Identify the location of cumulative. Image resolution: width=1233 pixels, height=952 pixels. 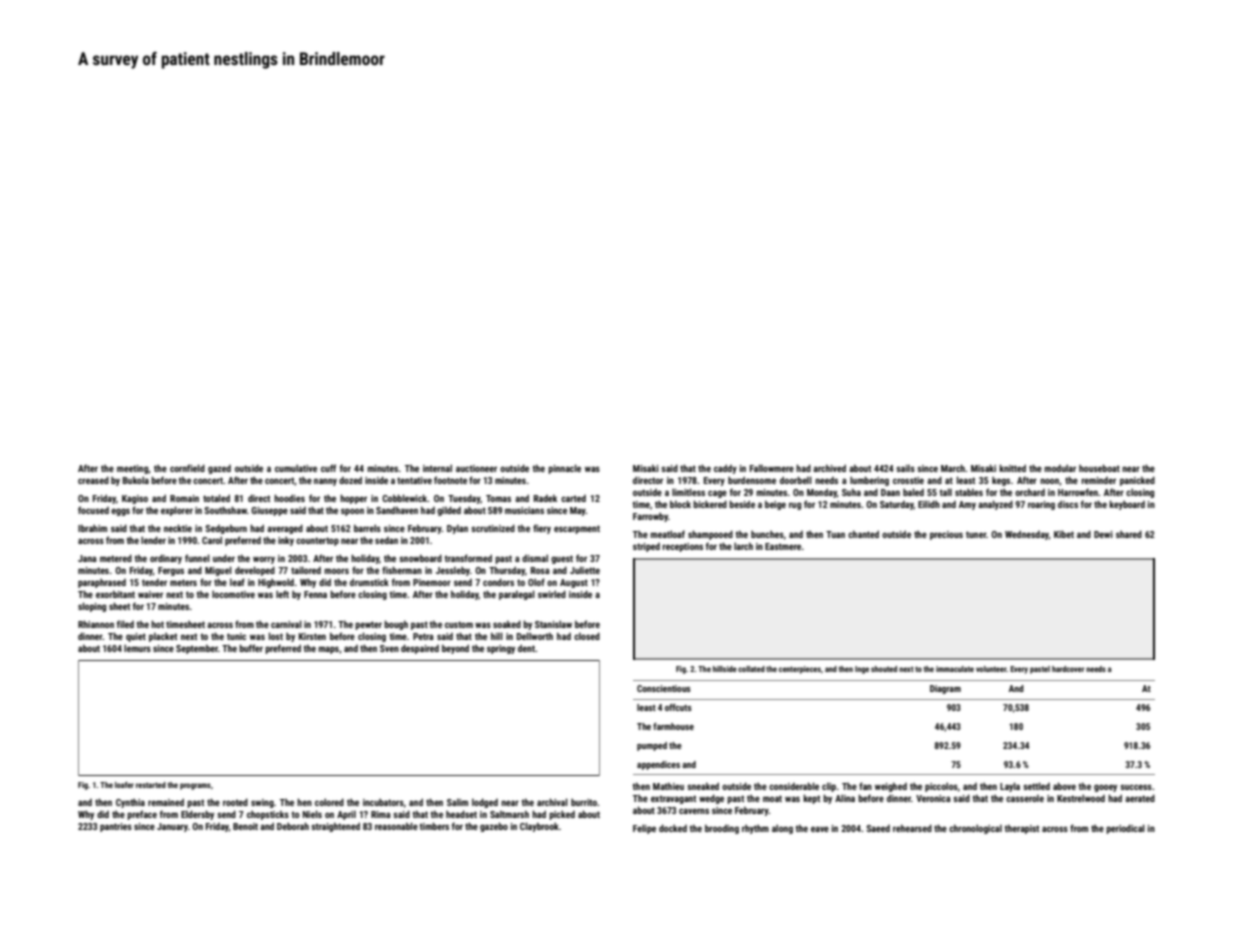
(296, 468).
